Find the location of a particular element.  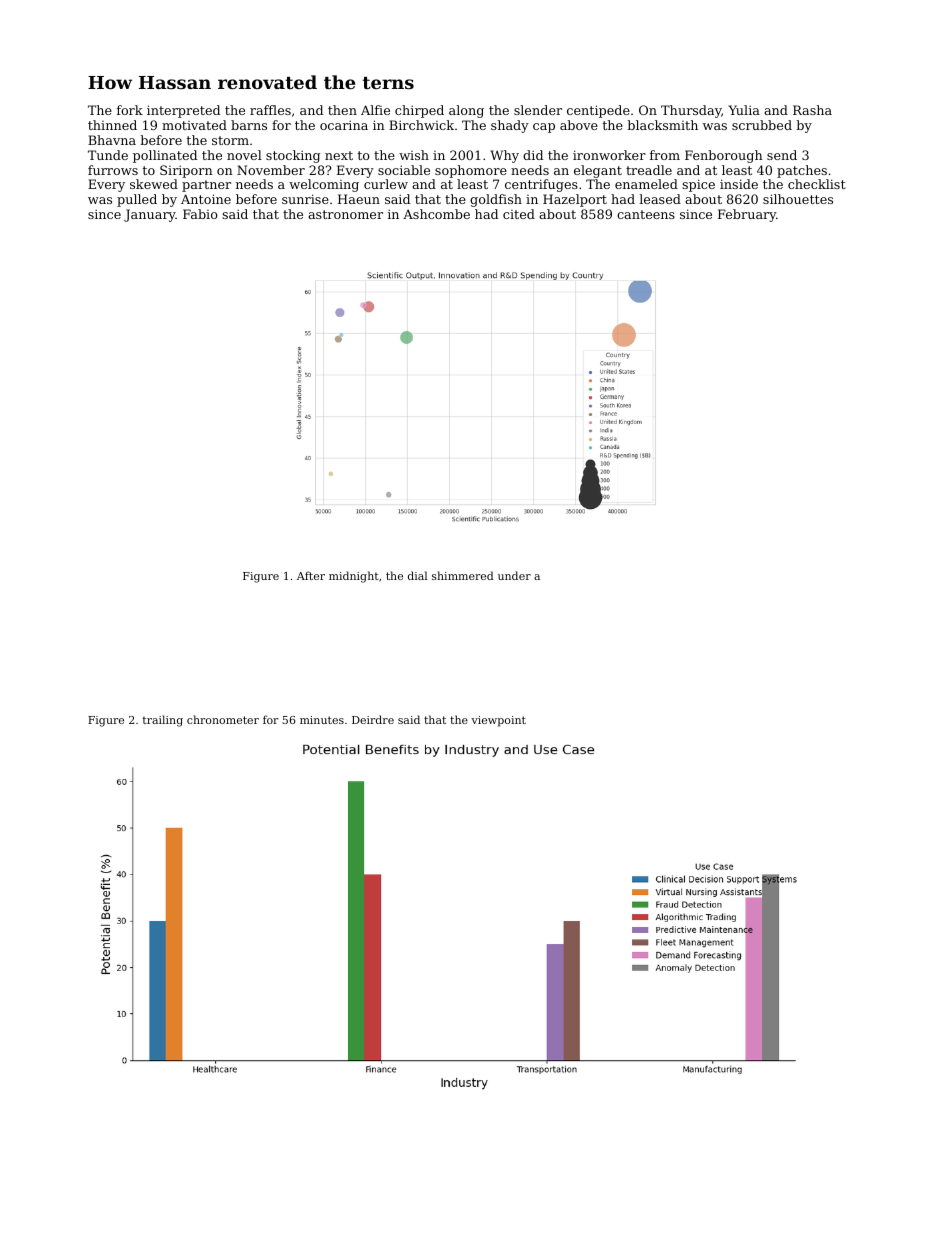

After is located at coordinates (311, 575).
